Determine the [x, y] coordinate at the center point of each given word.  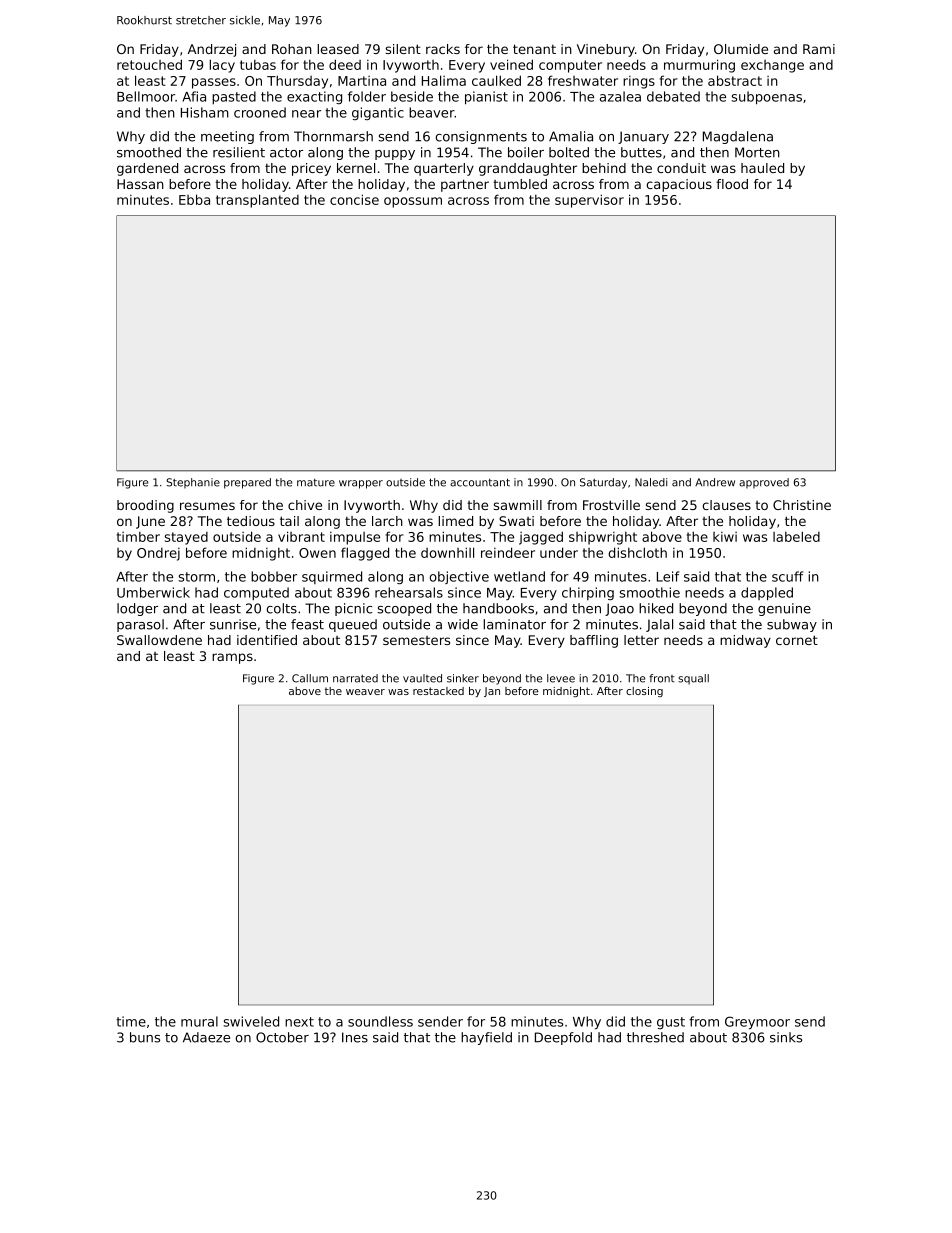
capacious [679, 185]
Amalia [571, 136]
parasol [140, 625]
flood [732, 184]
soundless [380, 1021]
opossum [413, 202]
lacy [222, 66]
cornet [797, 640]
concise [354, 199]
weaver [365, 692]
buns [145, 1037]
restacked [438, 691]
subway [792, 625]
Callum [310, 678]
